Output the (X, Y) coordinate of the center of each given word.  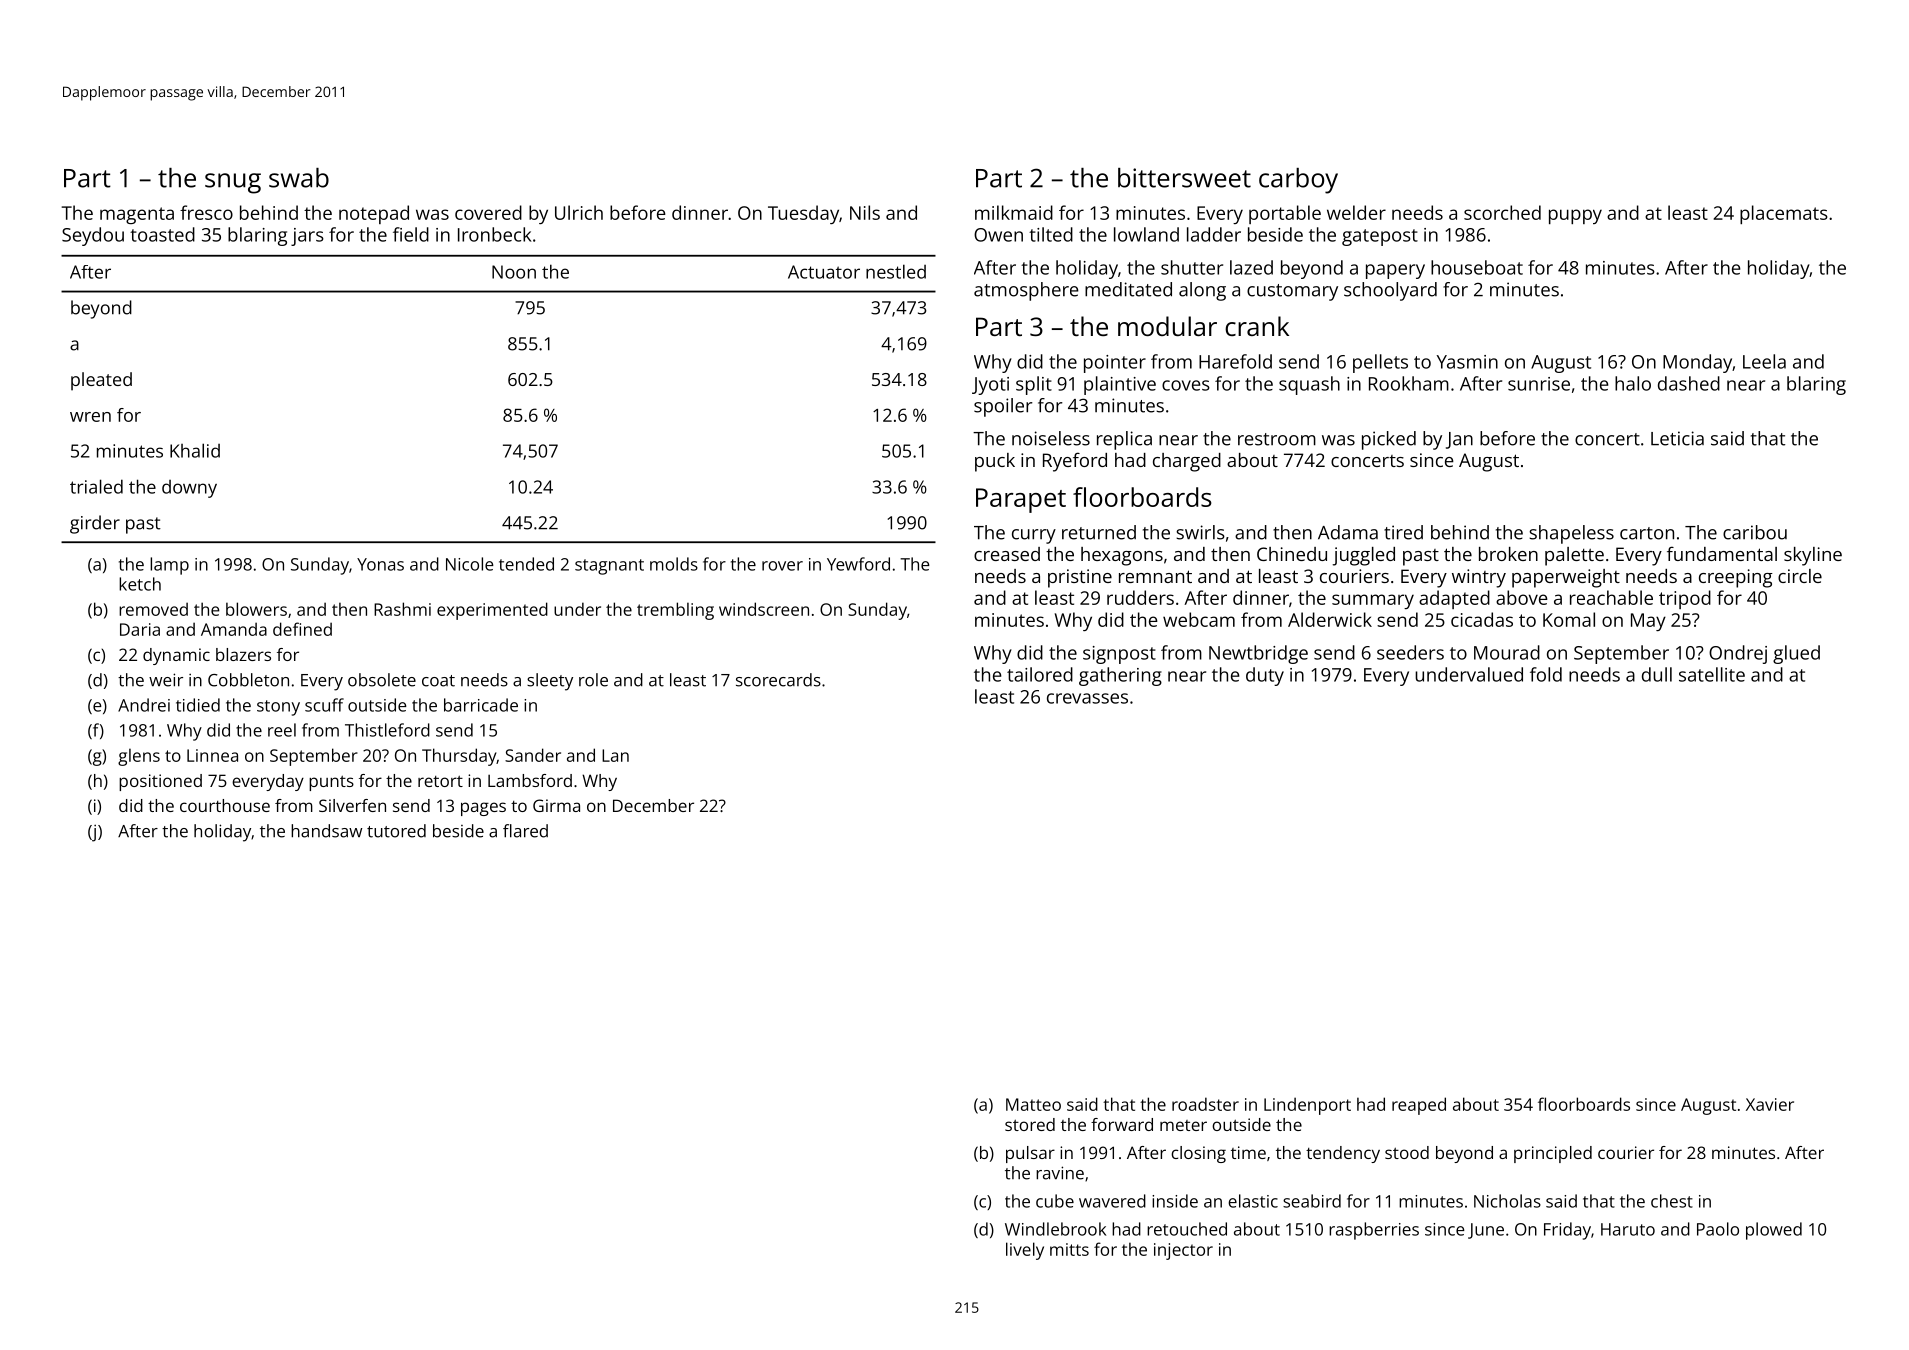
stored (1030, 1124)
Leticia (1677, 438)
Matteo (1033, 1104)
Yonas (380, 564)
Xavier (1770, 1104)
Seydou (93, 236)
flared (525, 831)
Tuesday (803, 214)
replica (1124, 440)
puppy (1575, 216)
